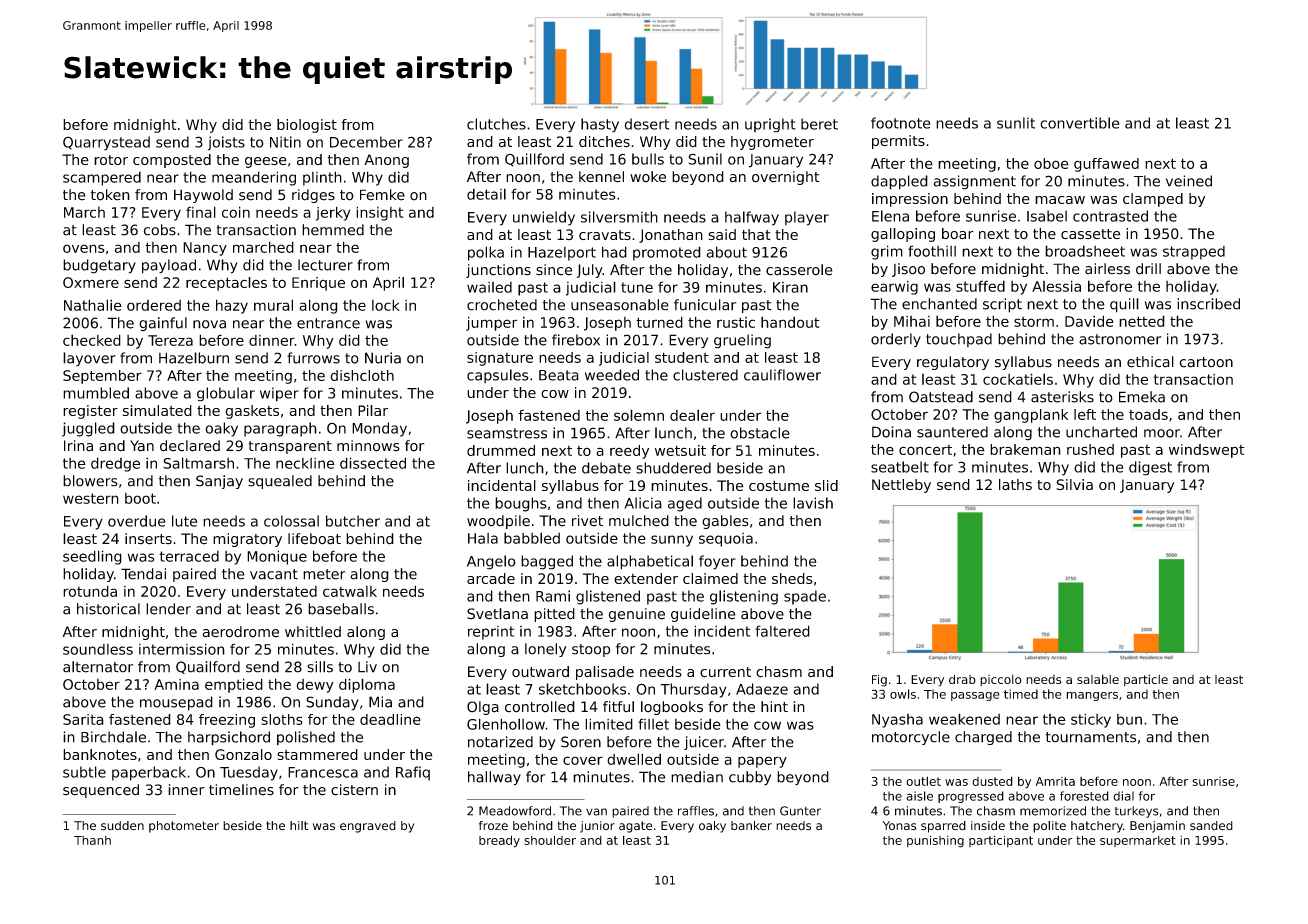 The height and width of the document is (924, 1308). Describe the element at coordinates (790, 322) in the document. I see `handout` at that location.
